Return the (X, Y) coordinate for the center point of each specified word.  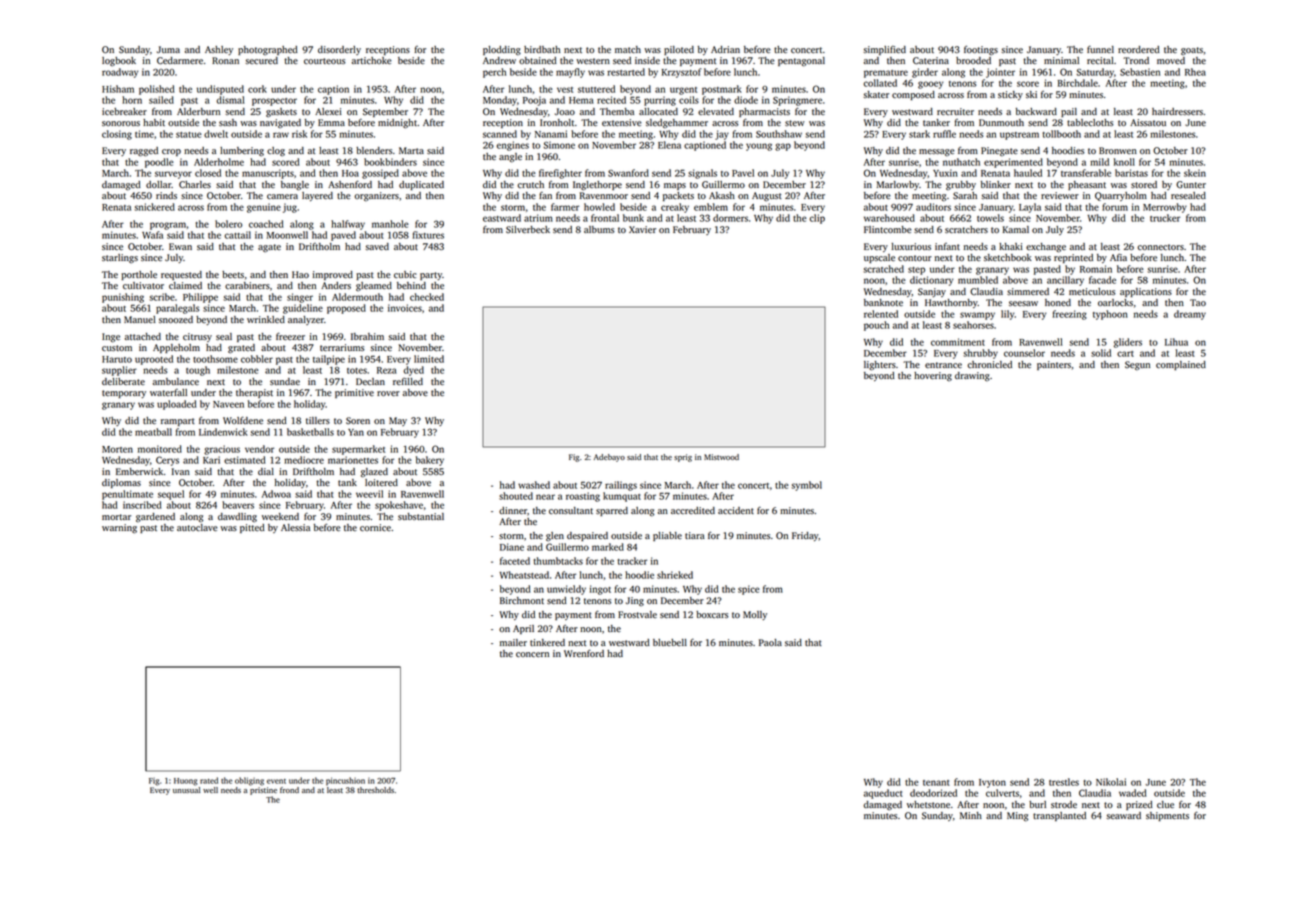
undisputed (220, 90)
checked (427, 297)
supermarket (358, 450)
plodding (502, 51)
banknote (883, 302)
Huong (185, 782)
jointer (1000, 73)
